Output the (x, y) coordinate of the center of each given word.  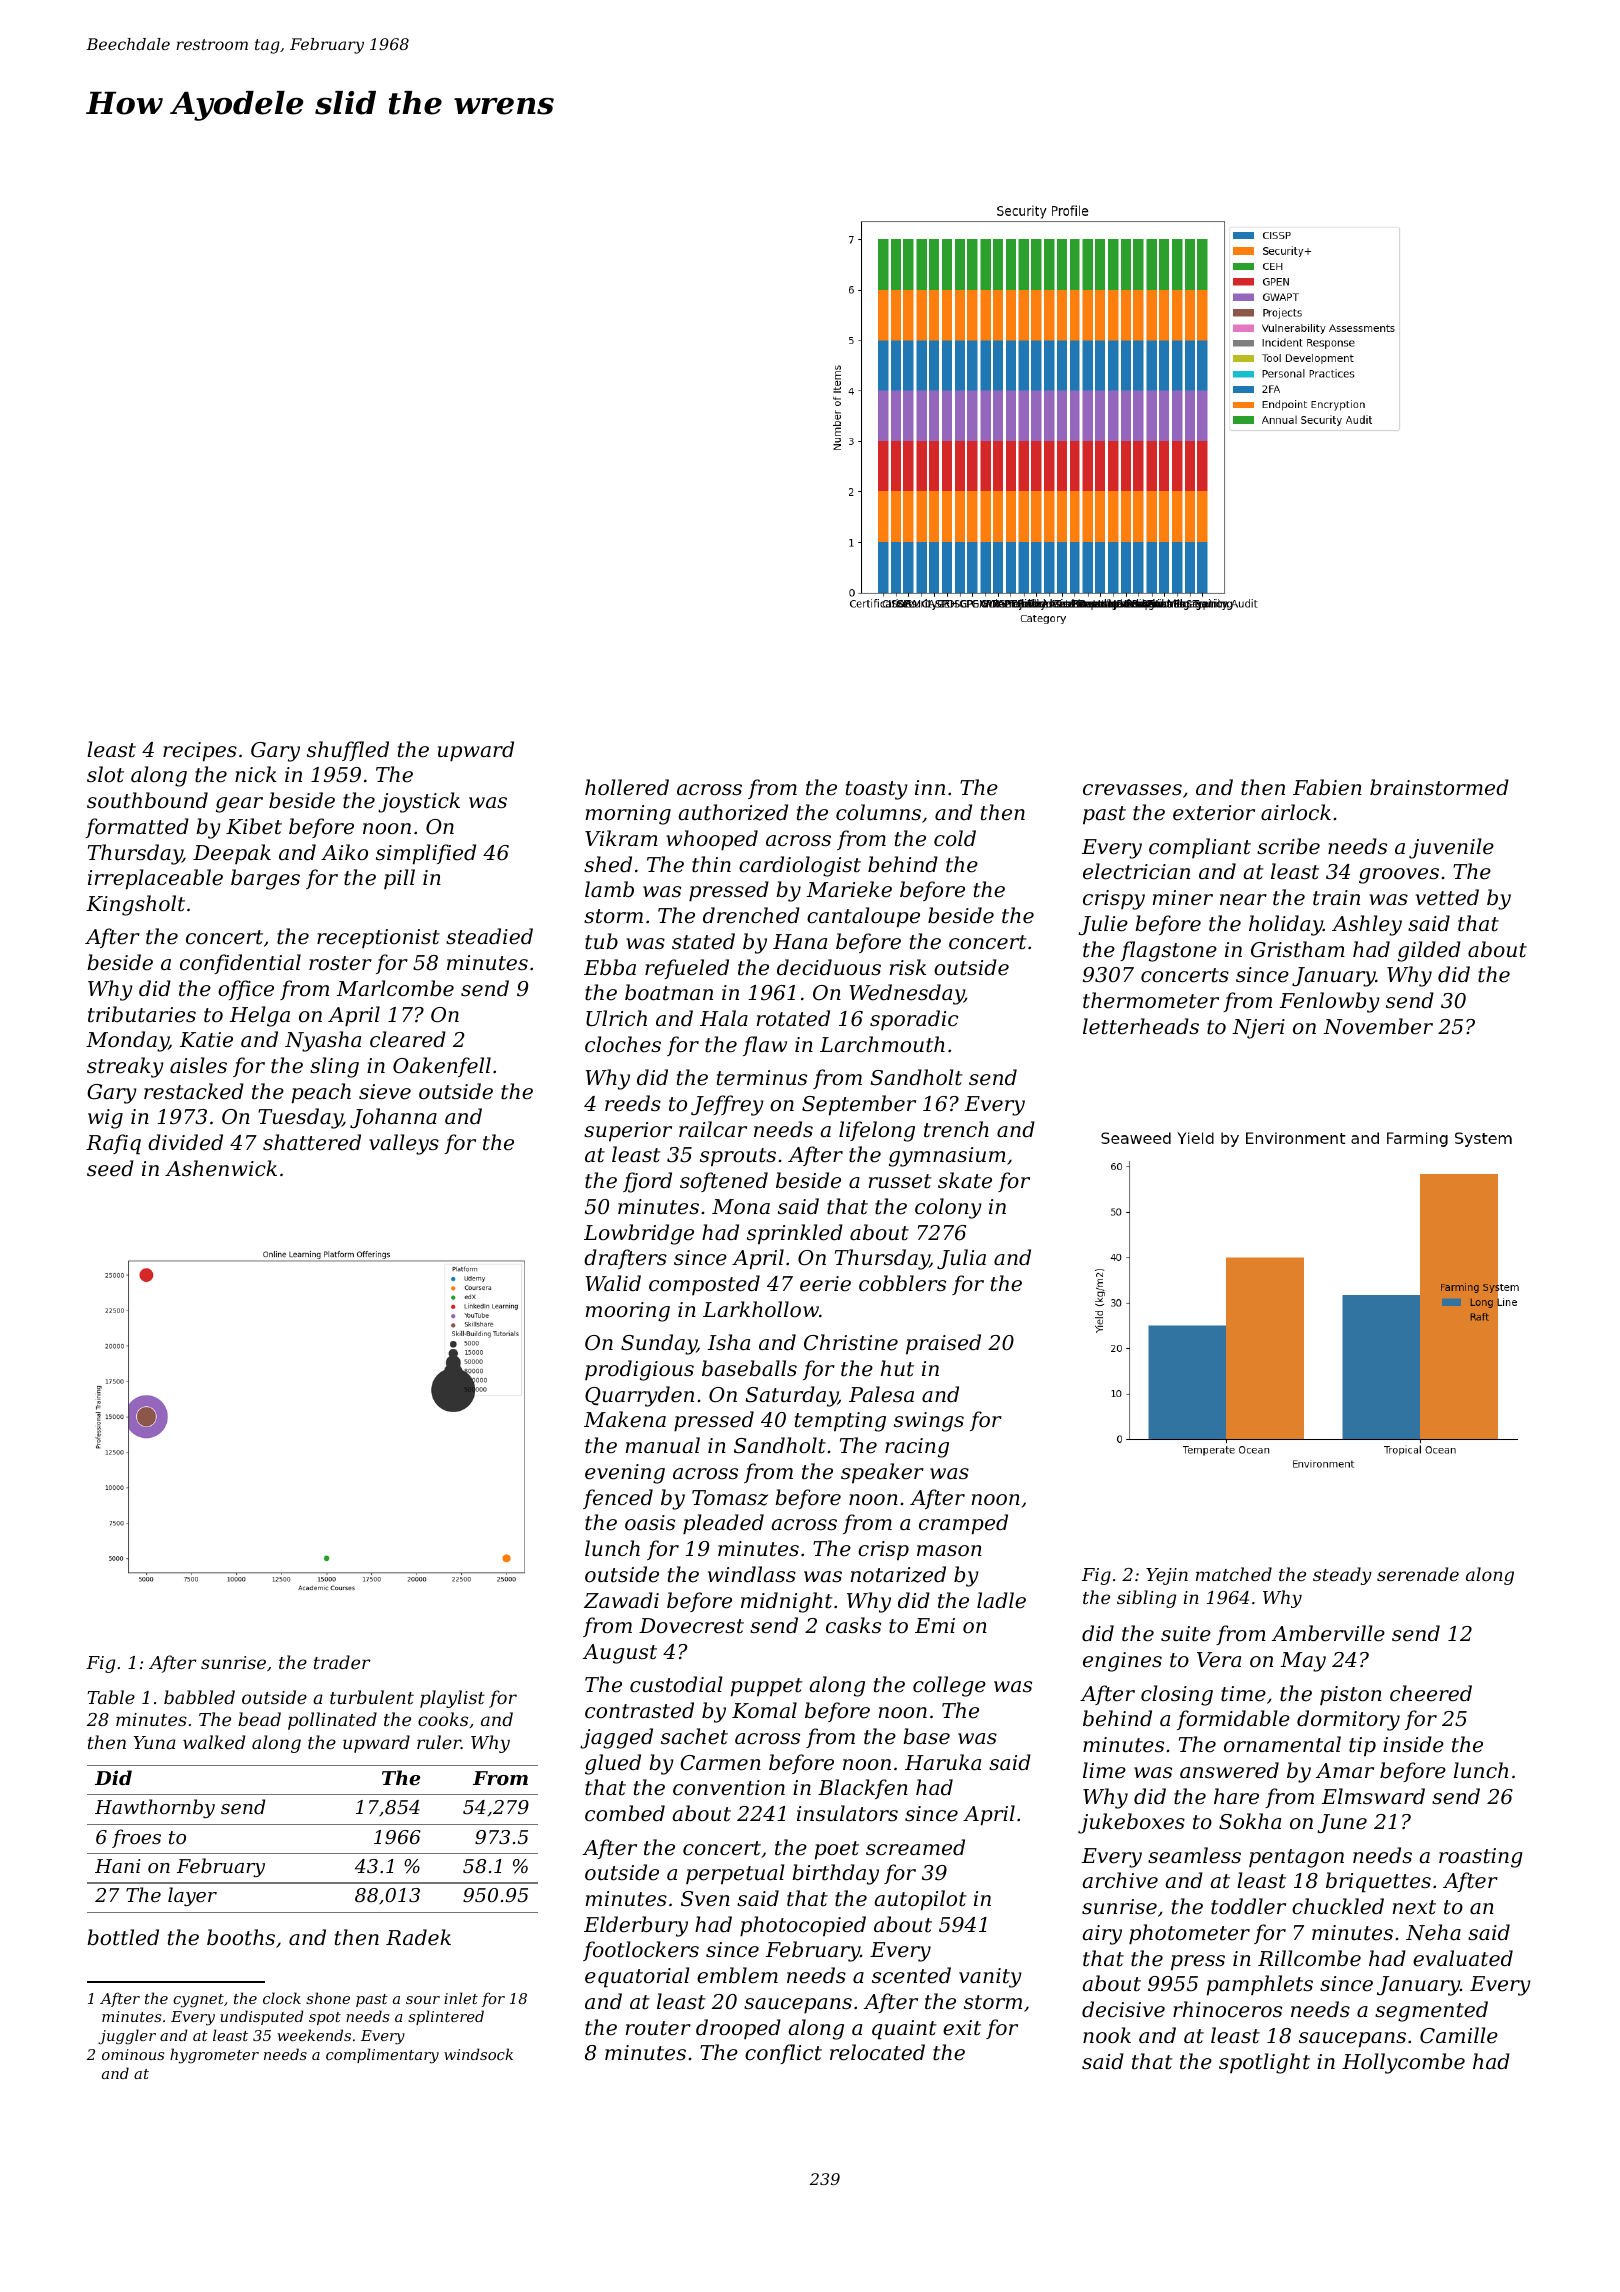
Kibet (254, 826)
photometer (1189, 1934)
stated (703, 941)
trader (342, 1662)
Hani (117, 1866)
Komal (764, 1710)
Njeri (1258, 1029)
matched (1234, 1574)
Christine (851, 1342)
